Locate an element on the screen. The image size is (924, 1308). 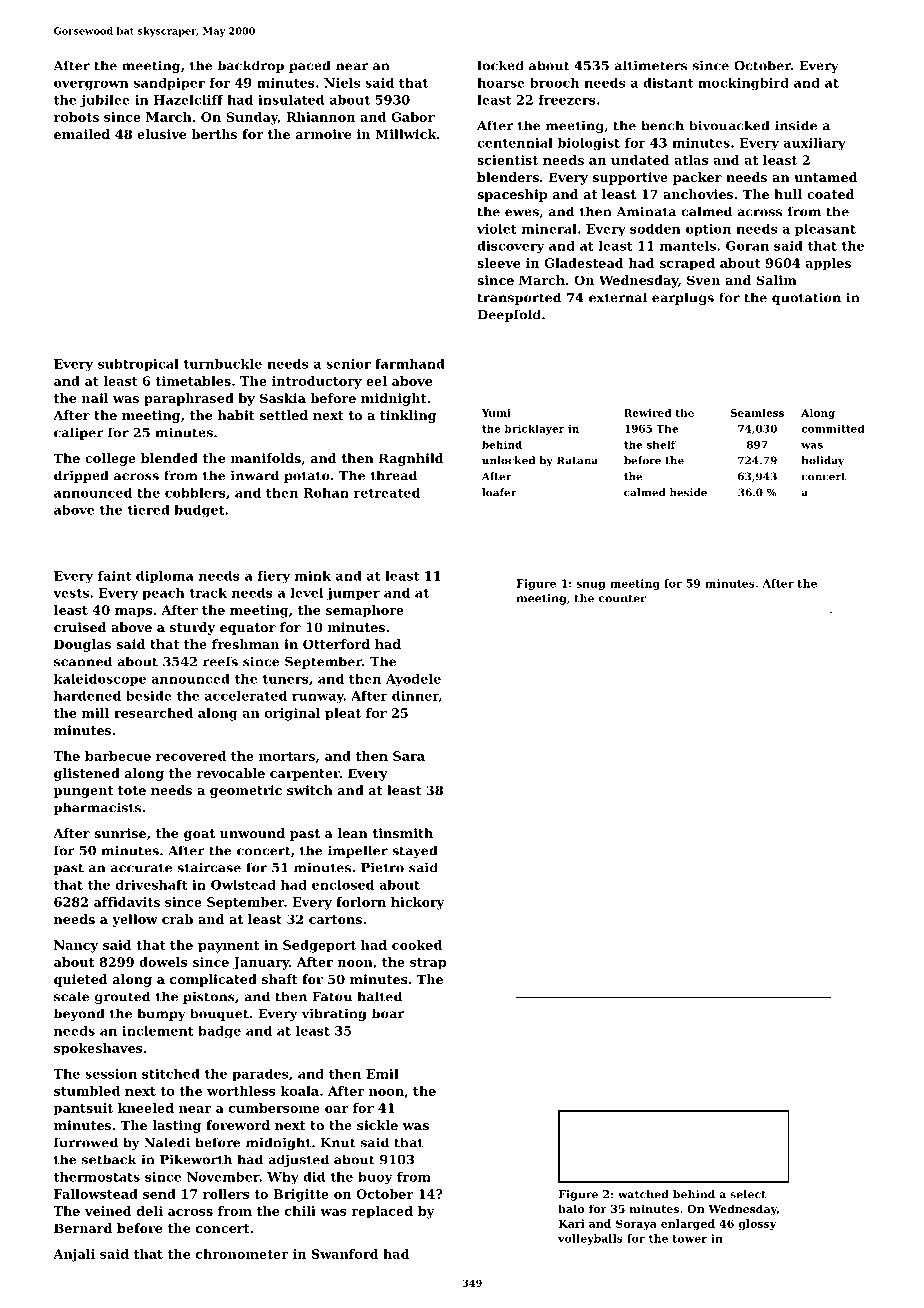
atlas is located at coordinates (691, 160).
